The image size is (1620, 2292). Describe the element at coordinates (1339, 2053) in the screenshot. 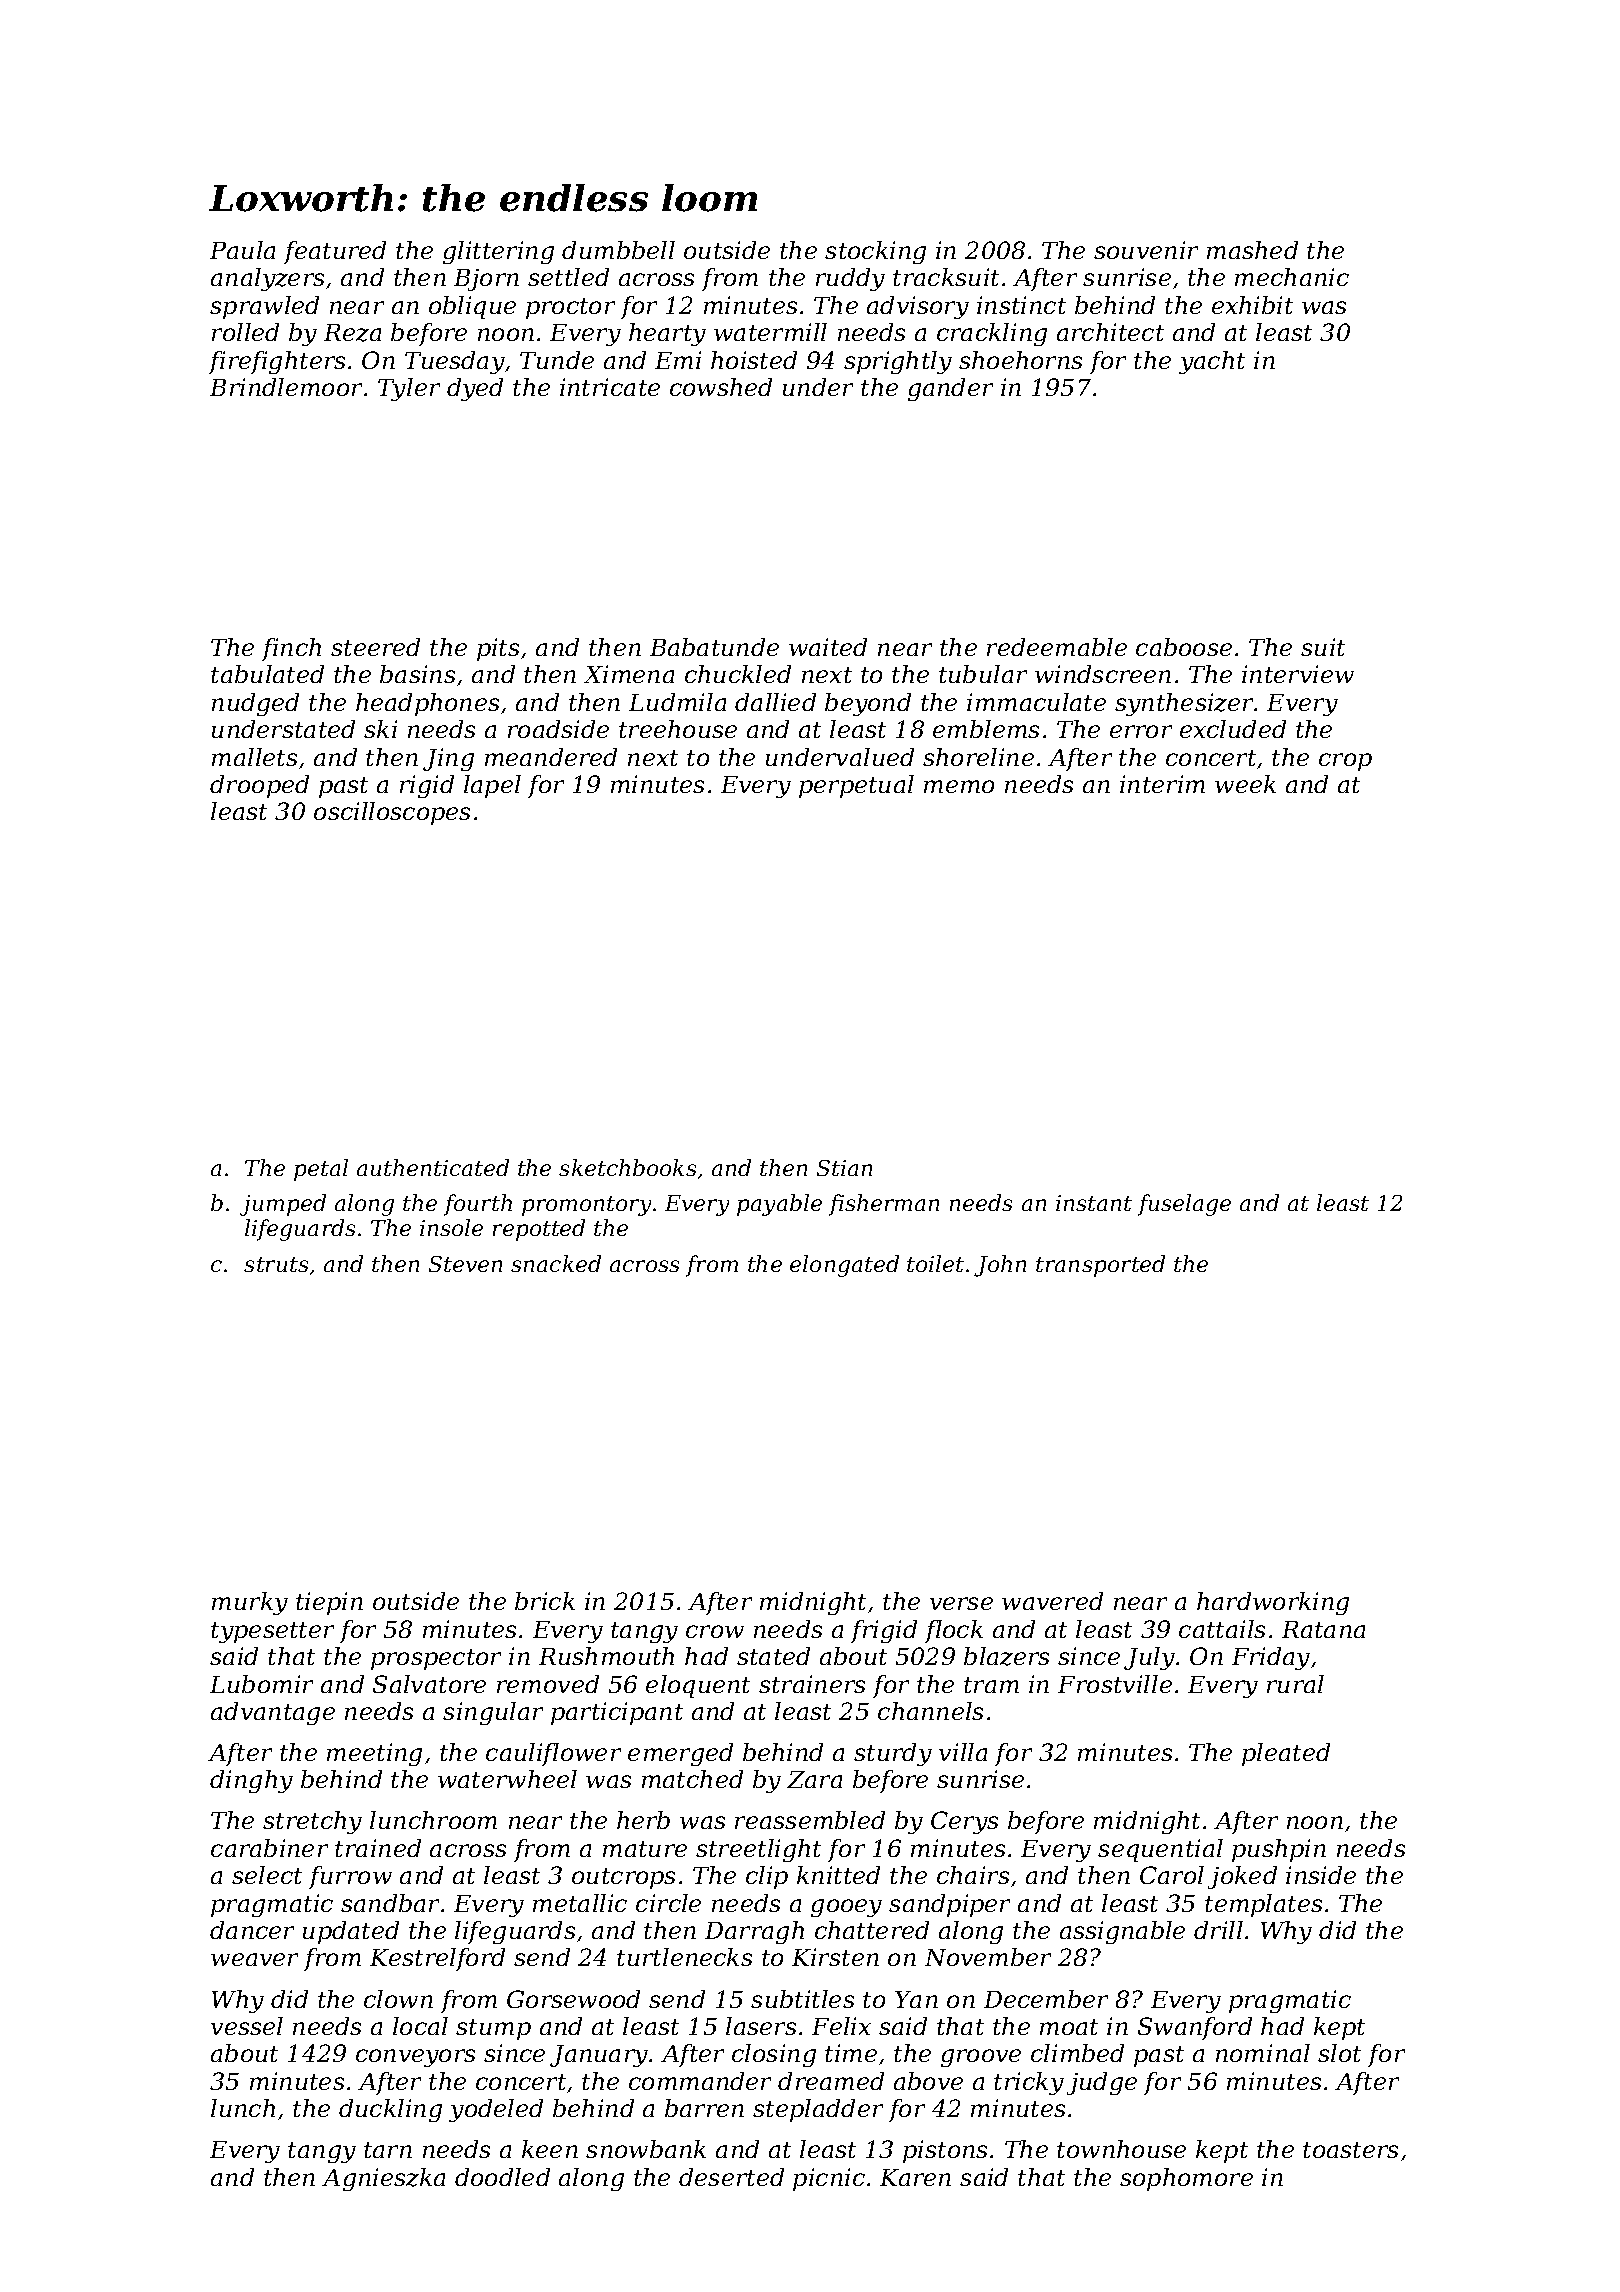

I see `slot` at that location.
